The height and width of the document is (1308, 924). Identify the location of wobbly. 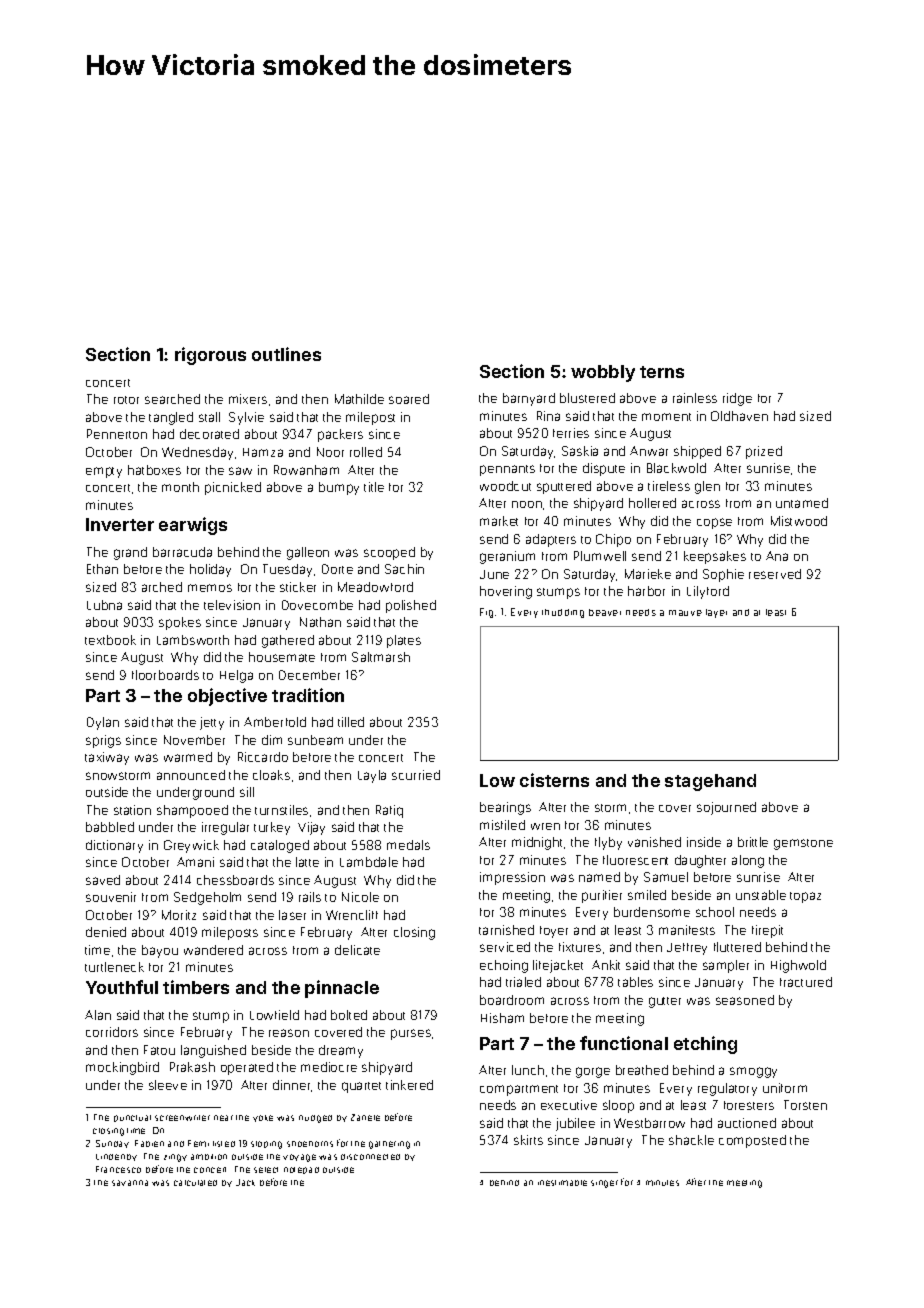
(603, 373).
